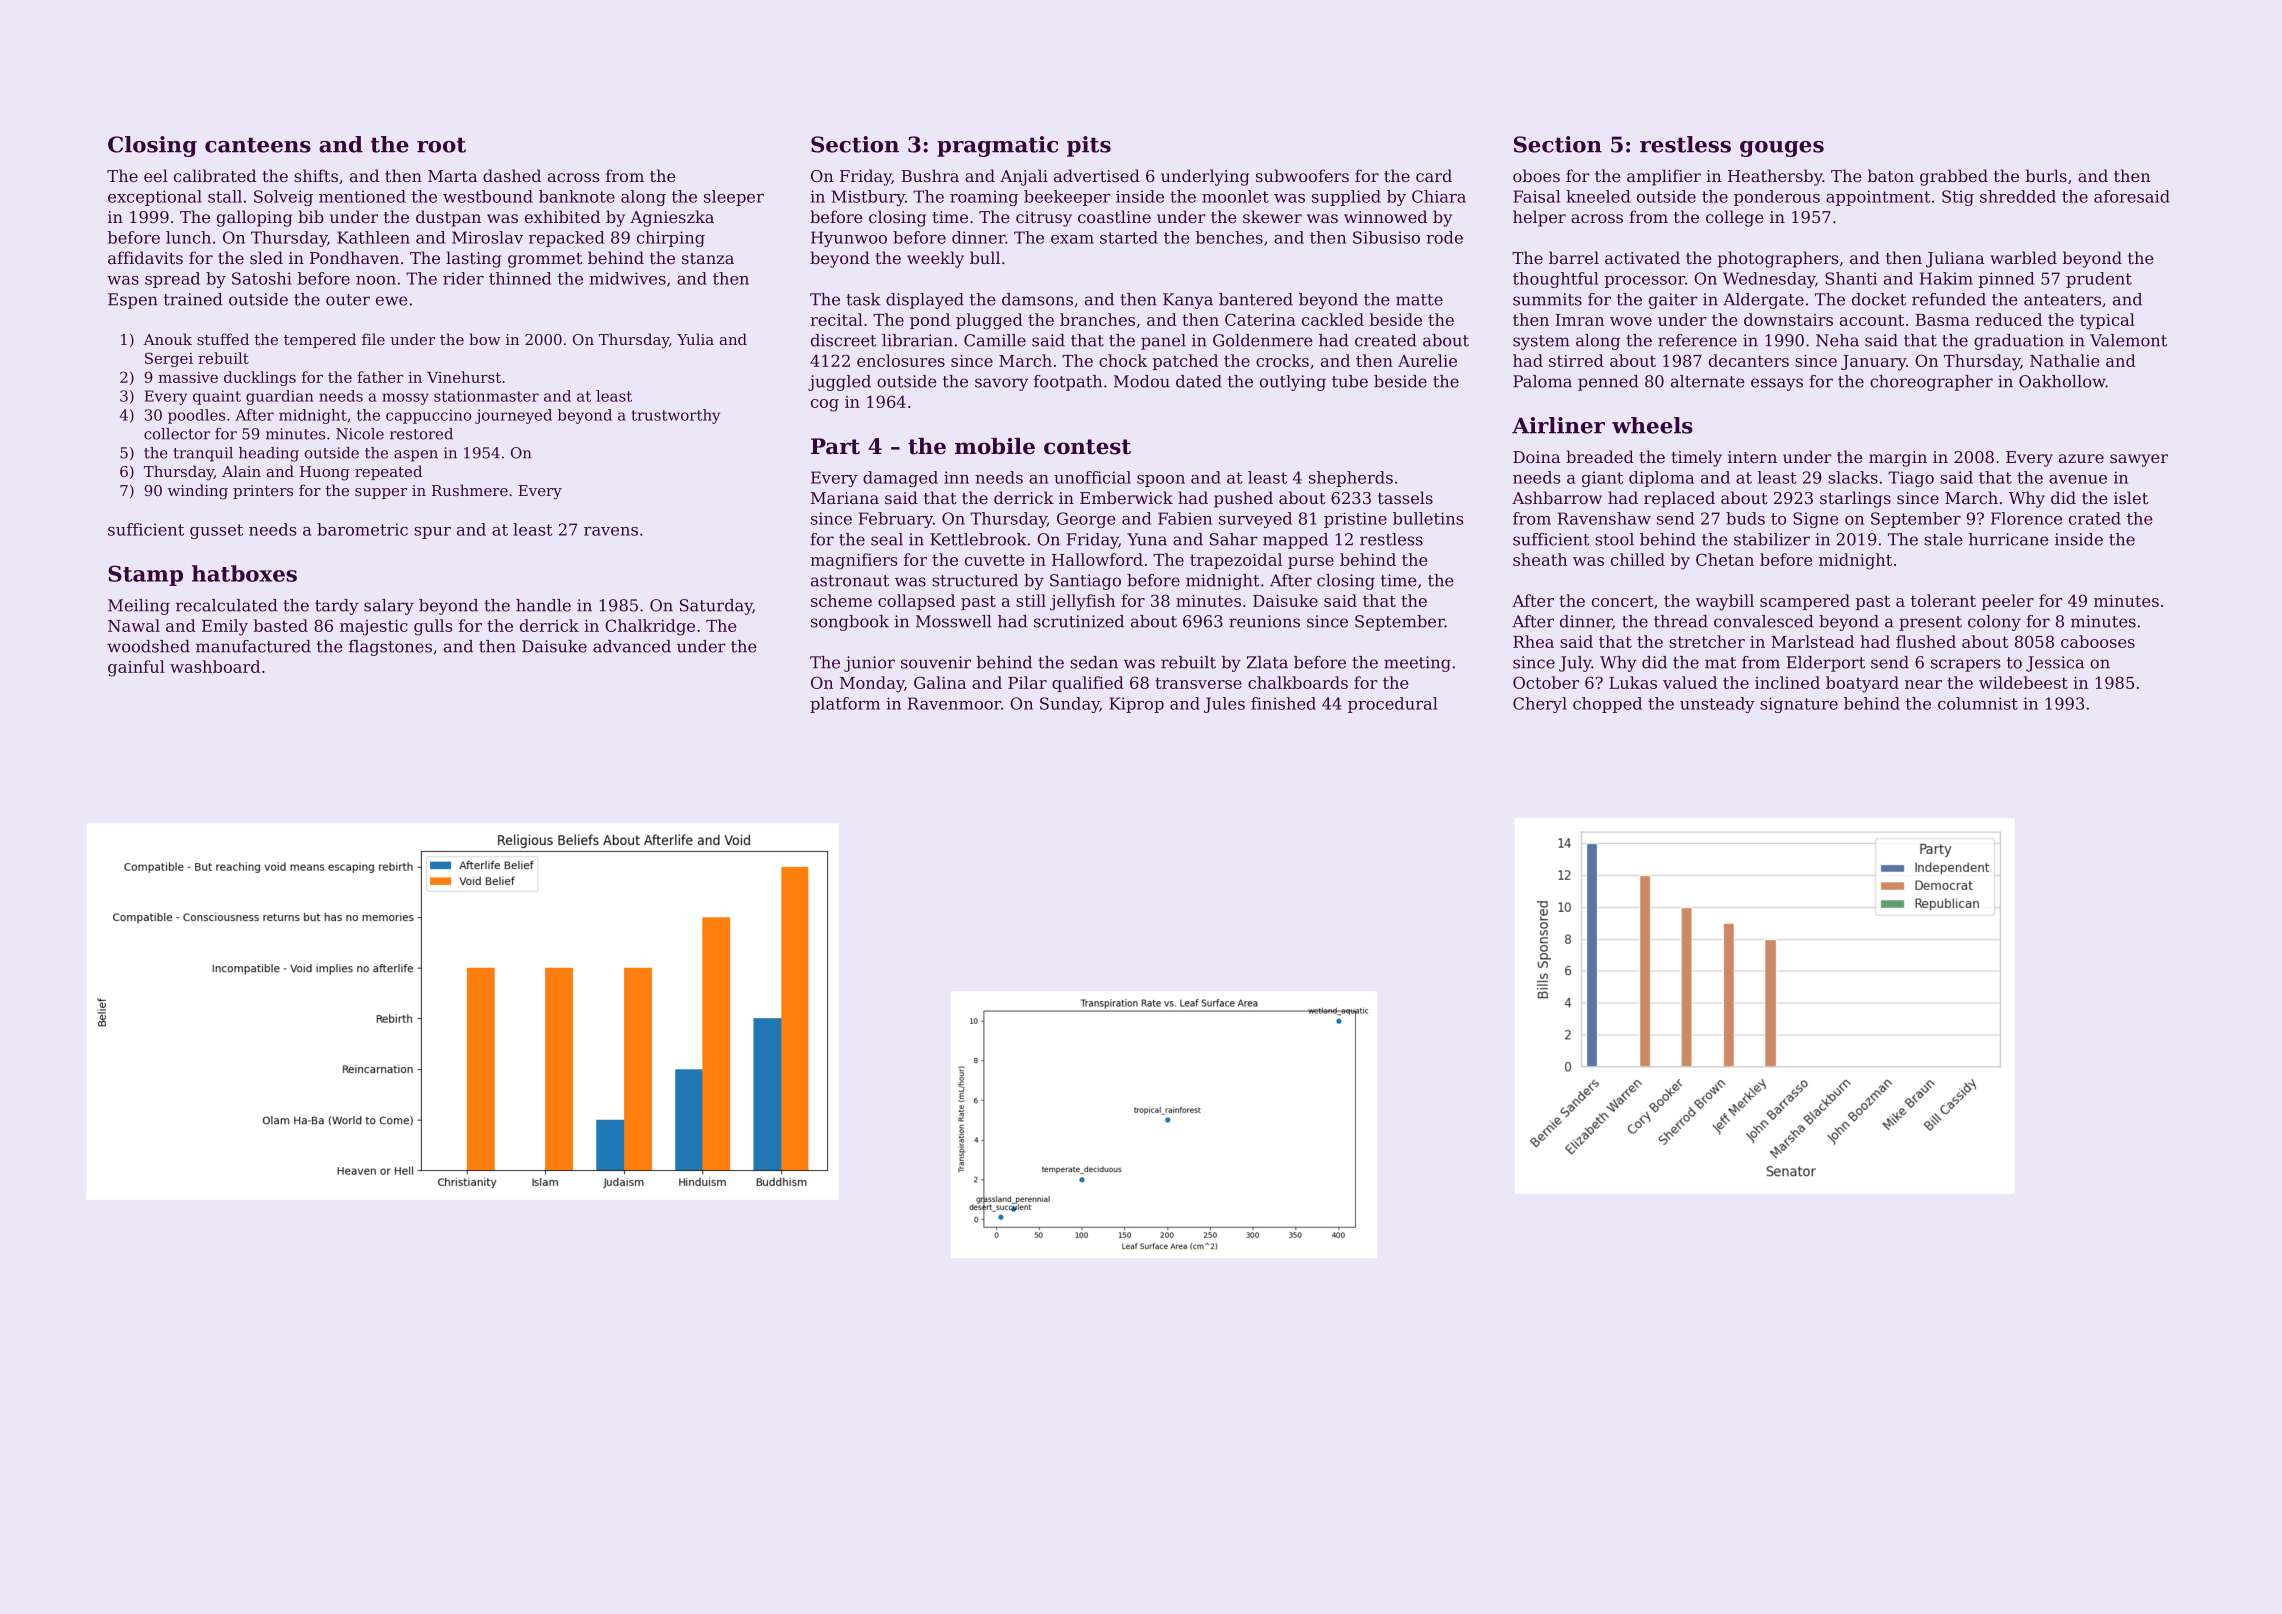 This image has height=1614, width=2282. I want to click on burls, so click(2046, 175).
